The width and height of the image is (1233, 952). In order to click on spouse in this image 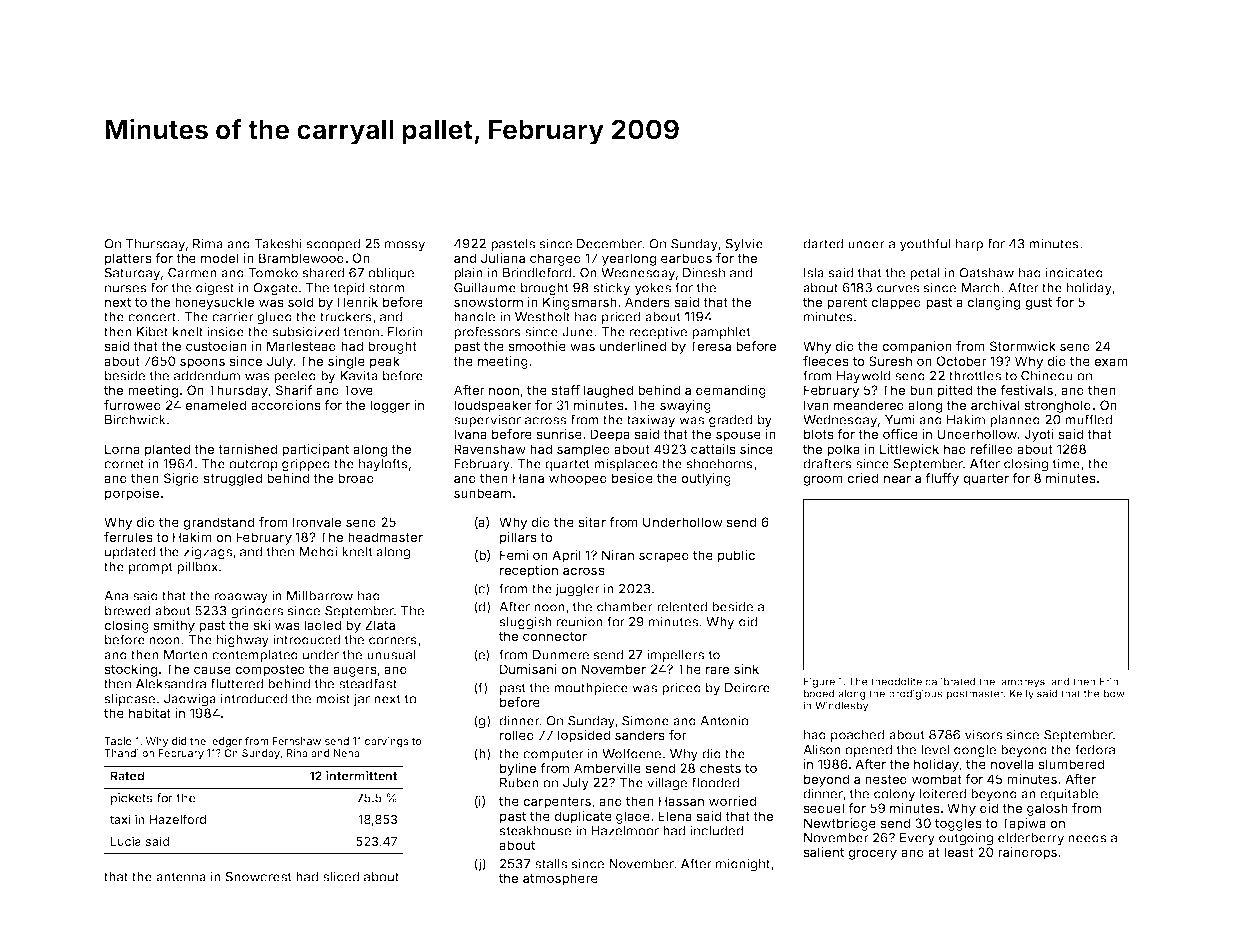, I will do `click(738, 436)`.
